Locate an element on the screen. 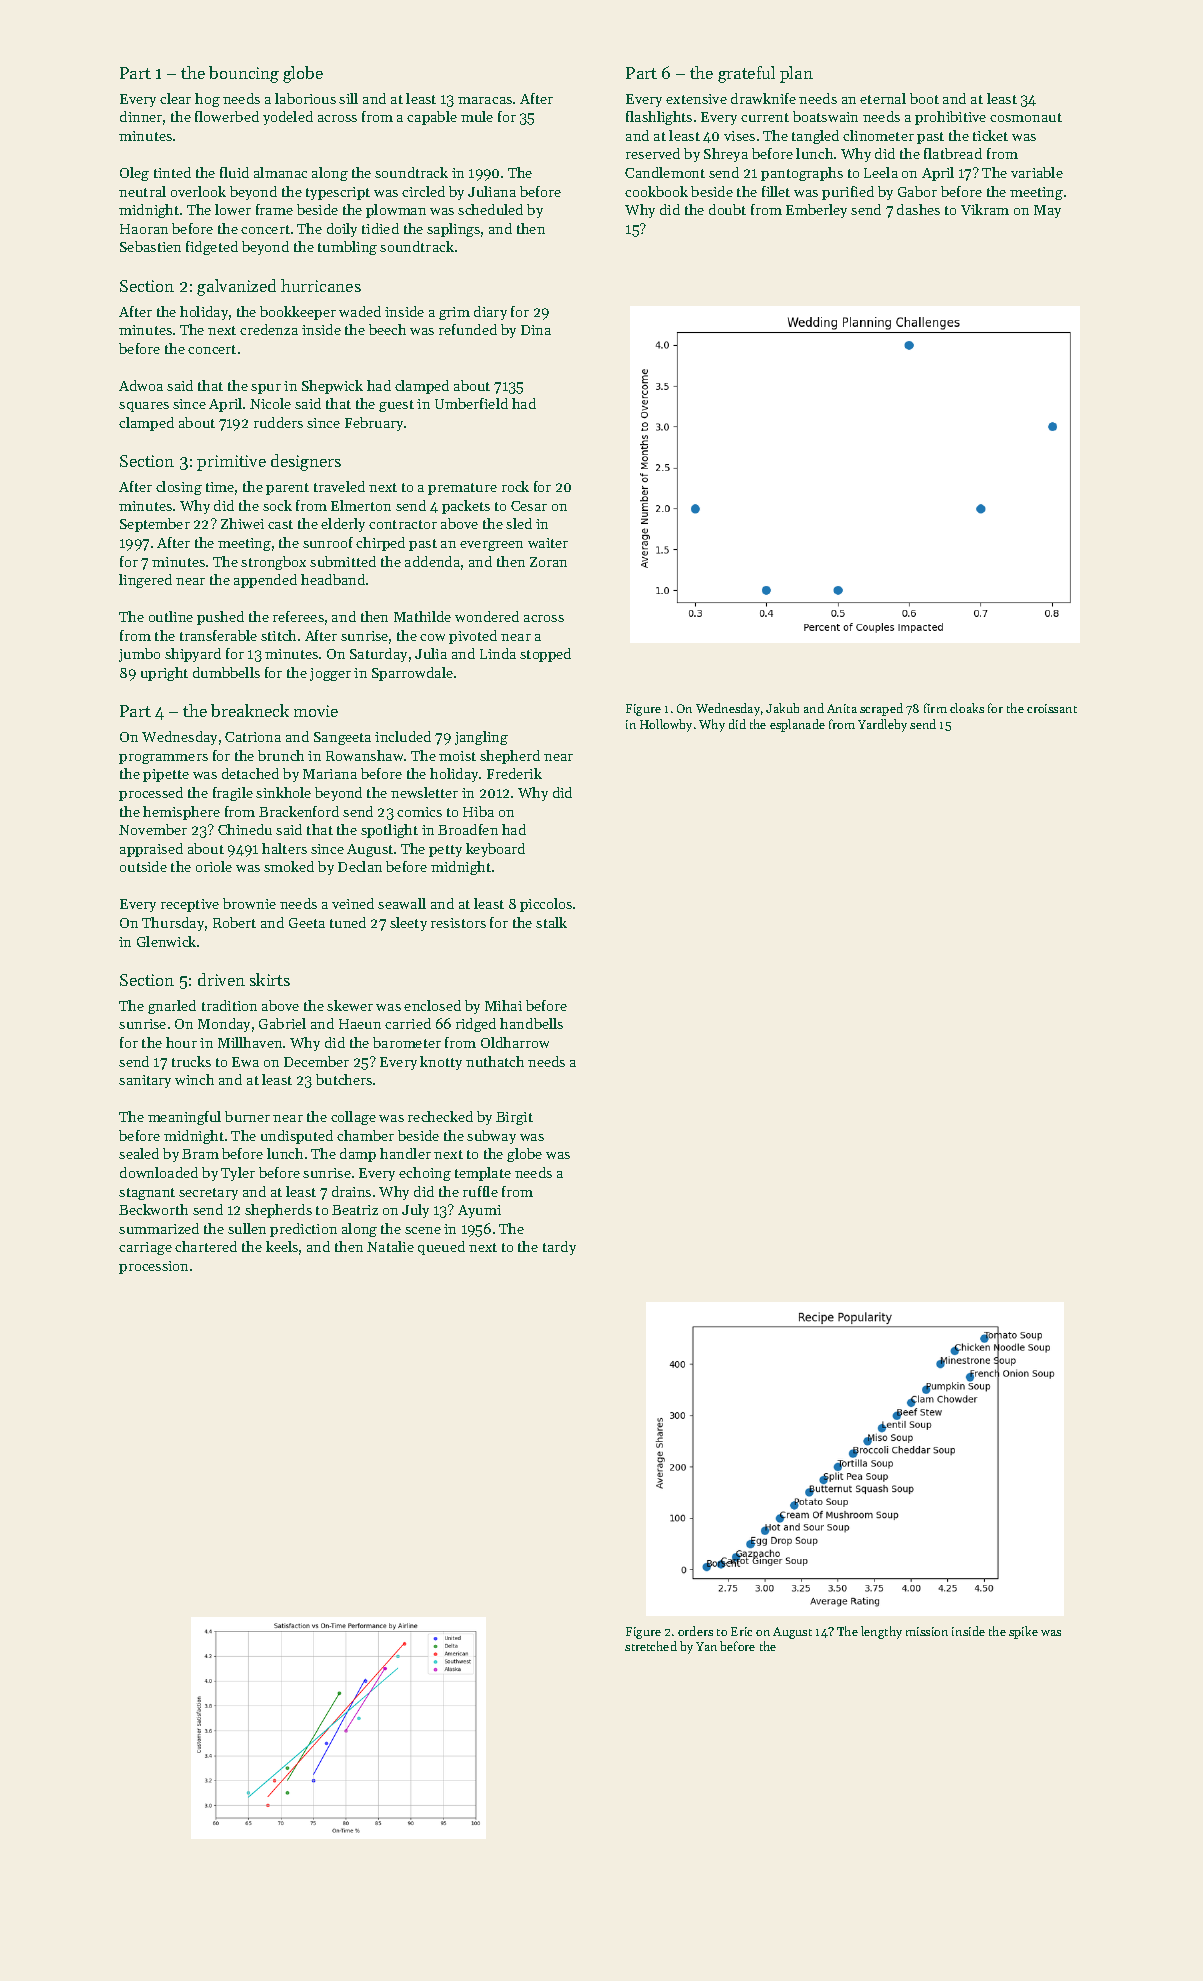 This screenshot has width=1203, height=1981. hog is located at coordinates (207, 100).
